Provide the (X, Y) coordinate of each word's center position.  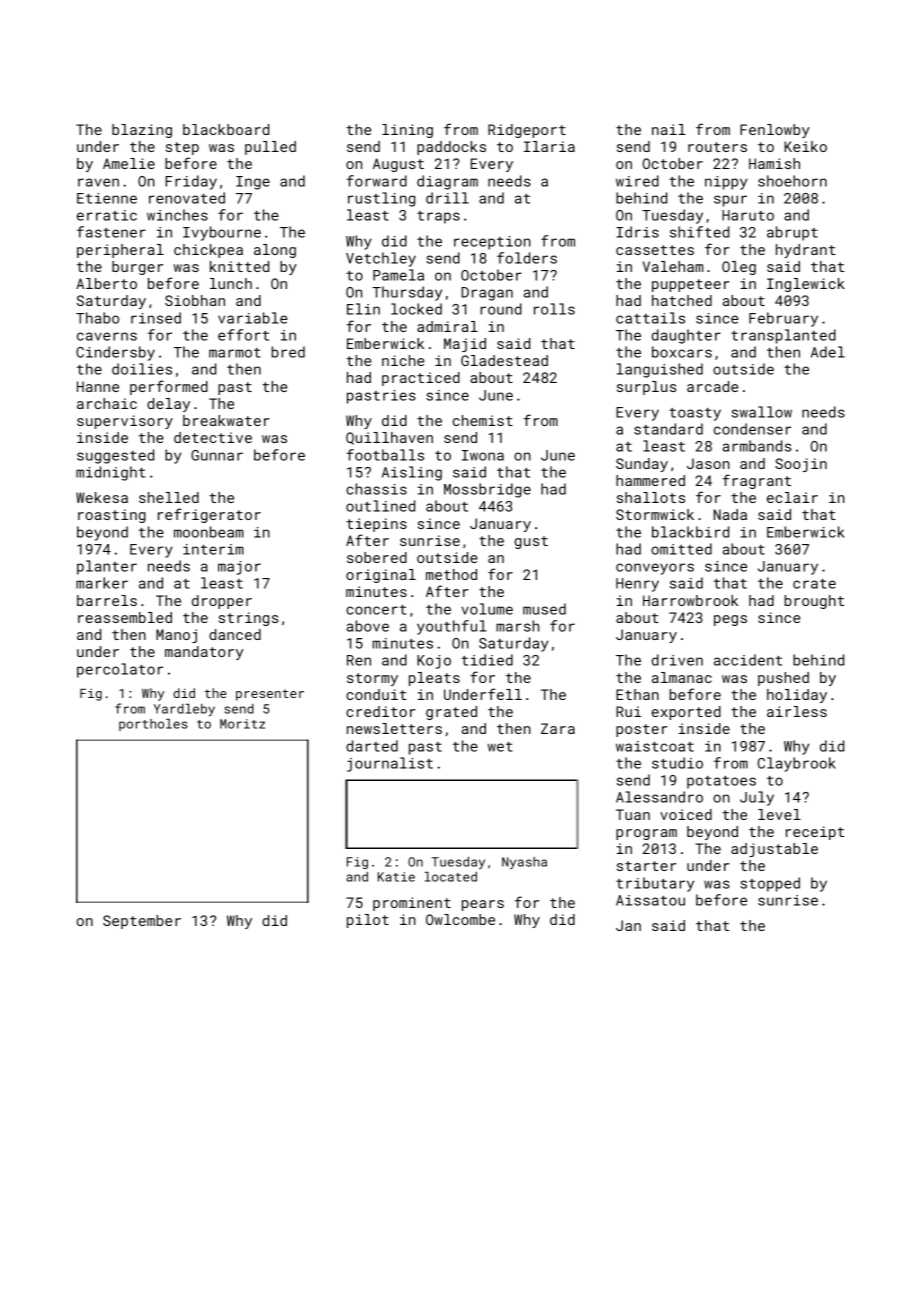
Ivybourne (222, 233)
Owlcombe (460, 919)
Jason (708, 463)
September (142, 922)
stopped (770, 884)
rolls (554, 309)
